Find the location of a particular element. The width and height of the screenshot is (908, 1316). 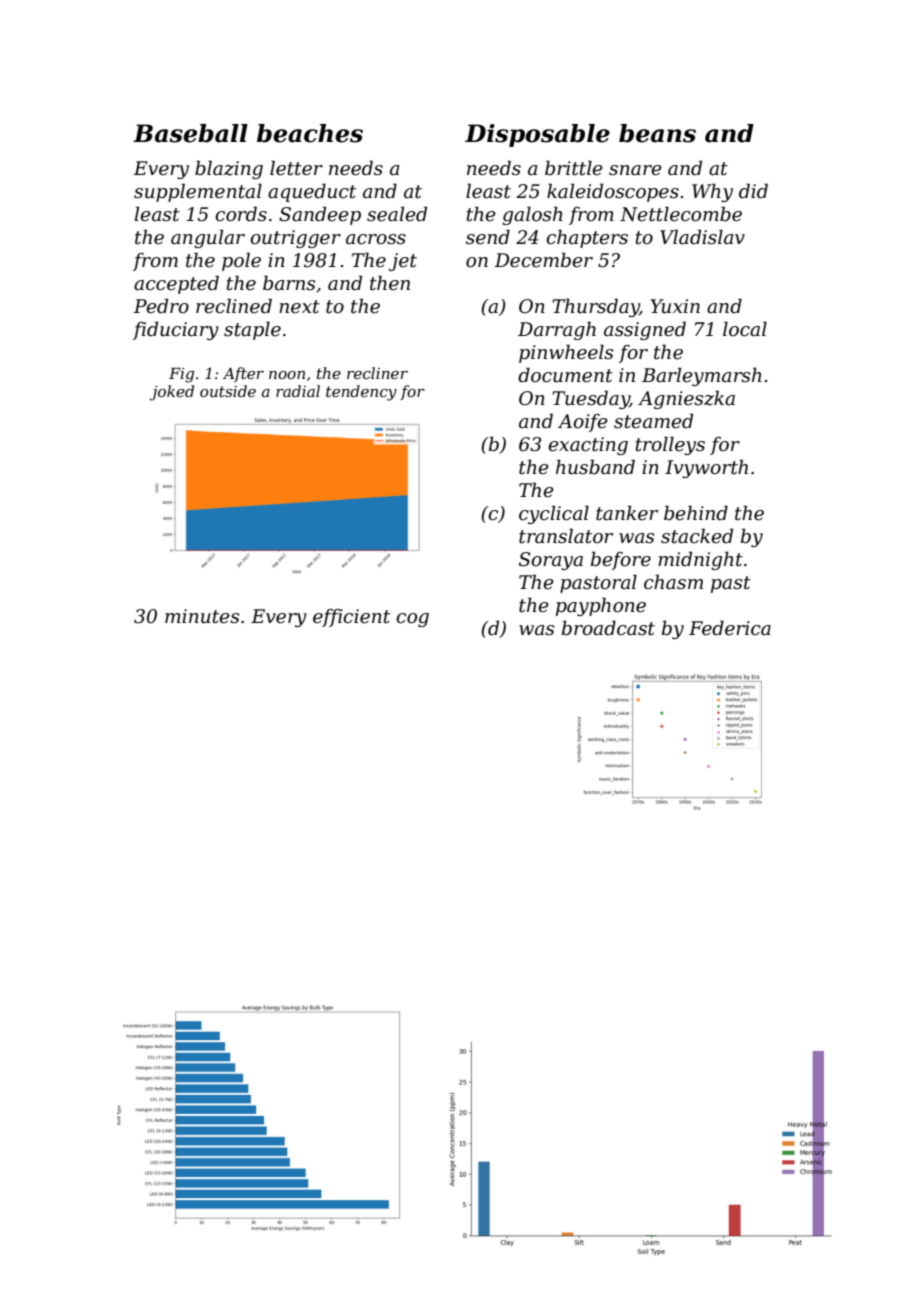

galosh is located at coordinates (532, 215).
